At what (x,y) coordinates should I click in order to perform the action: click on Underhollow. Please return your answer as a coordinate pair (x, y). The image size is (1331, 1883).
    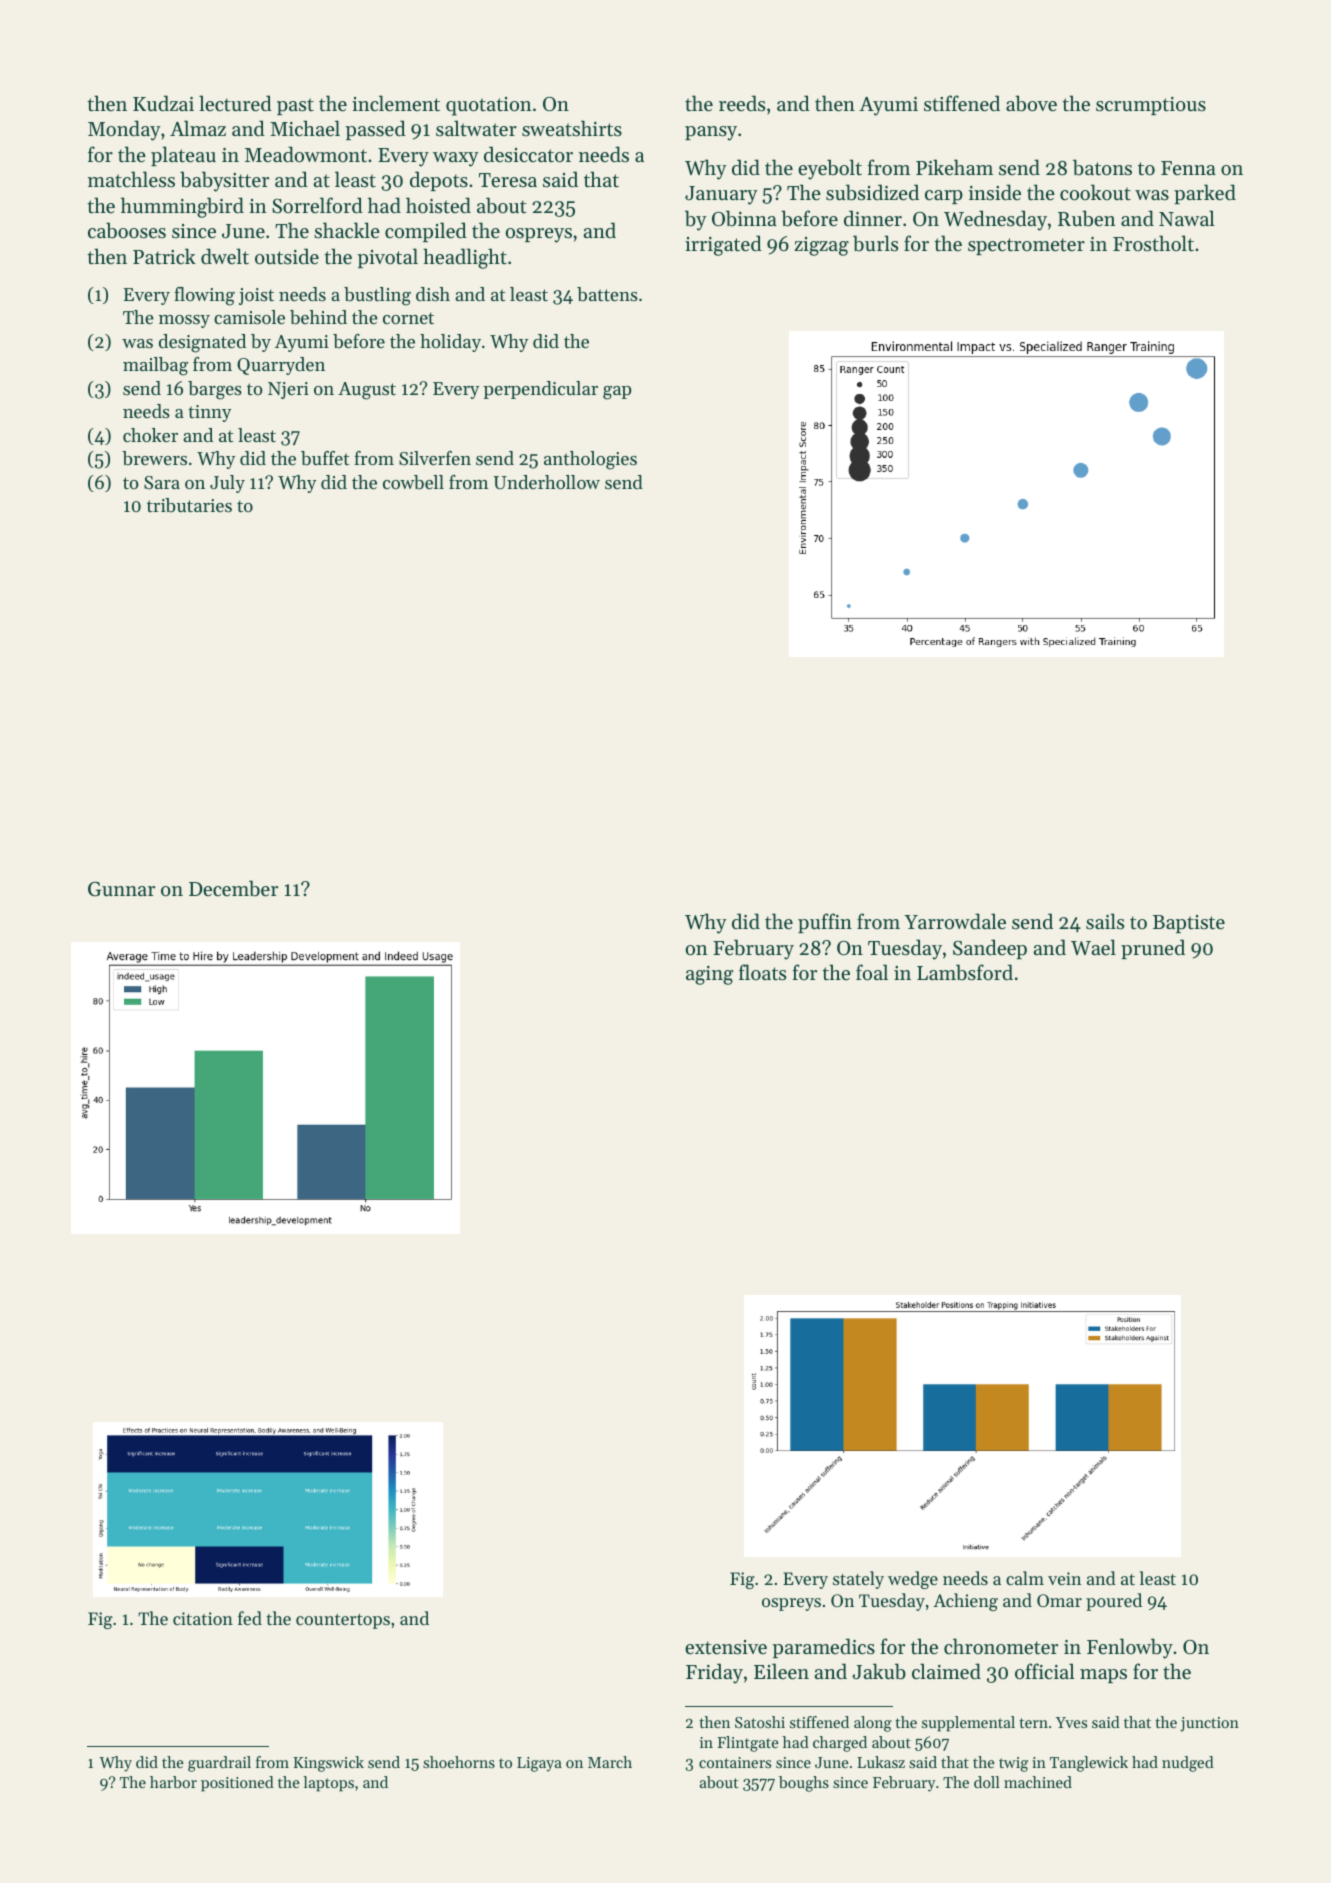
    Looking at the image, I should click on (547, 482).
